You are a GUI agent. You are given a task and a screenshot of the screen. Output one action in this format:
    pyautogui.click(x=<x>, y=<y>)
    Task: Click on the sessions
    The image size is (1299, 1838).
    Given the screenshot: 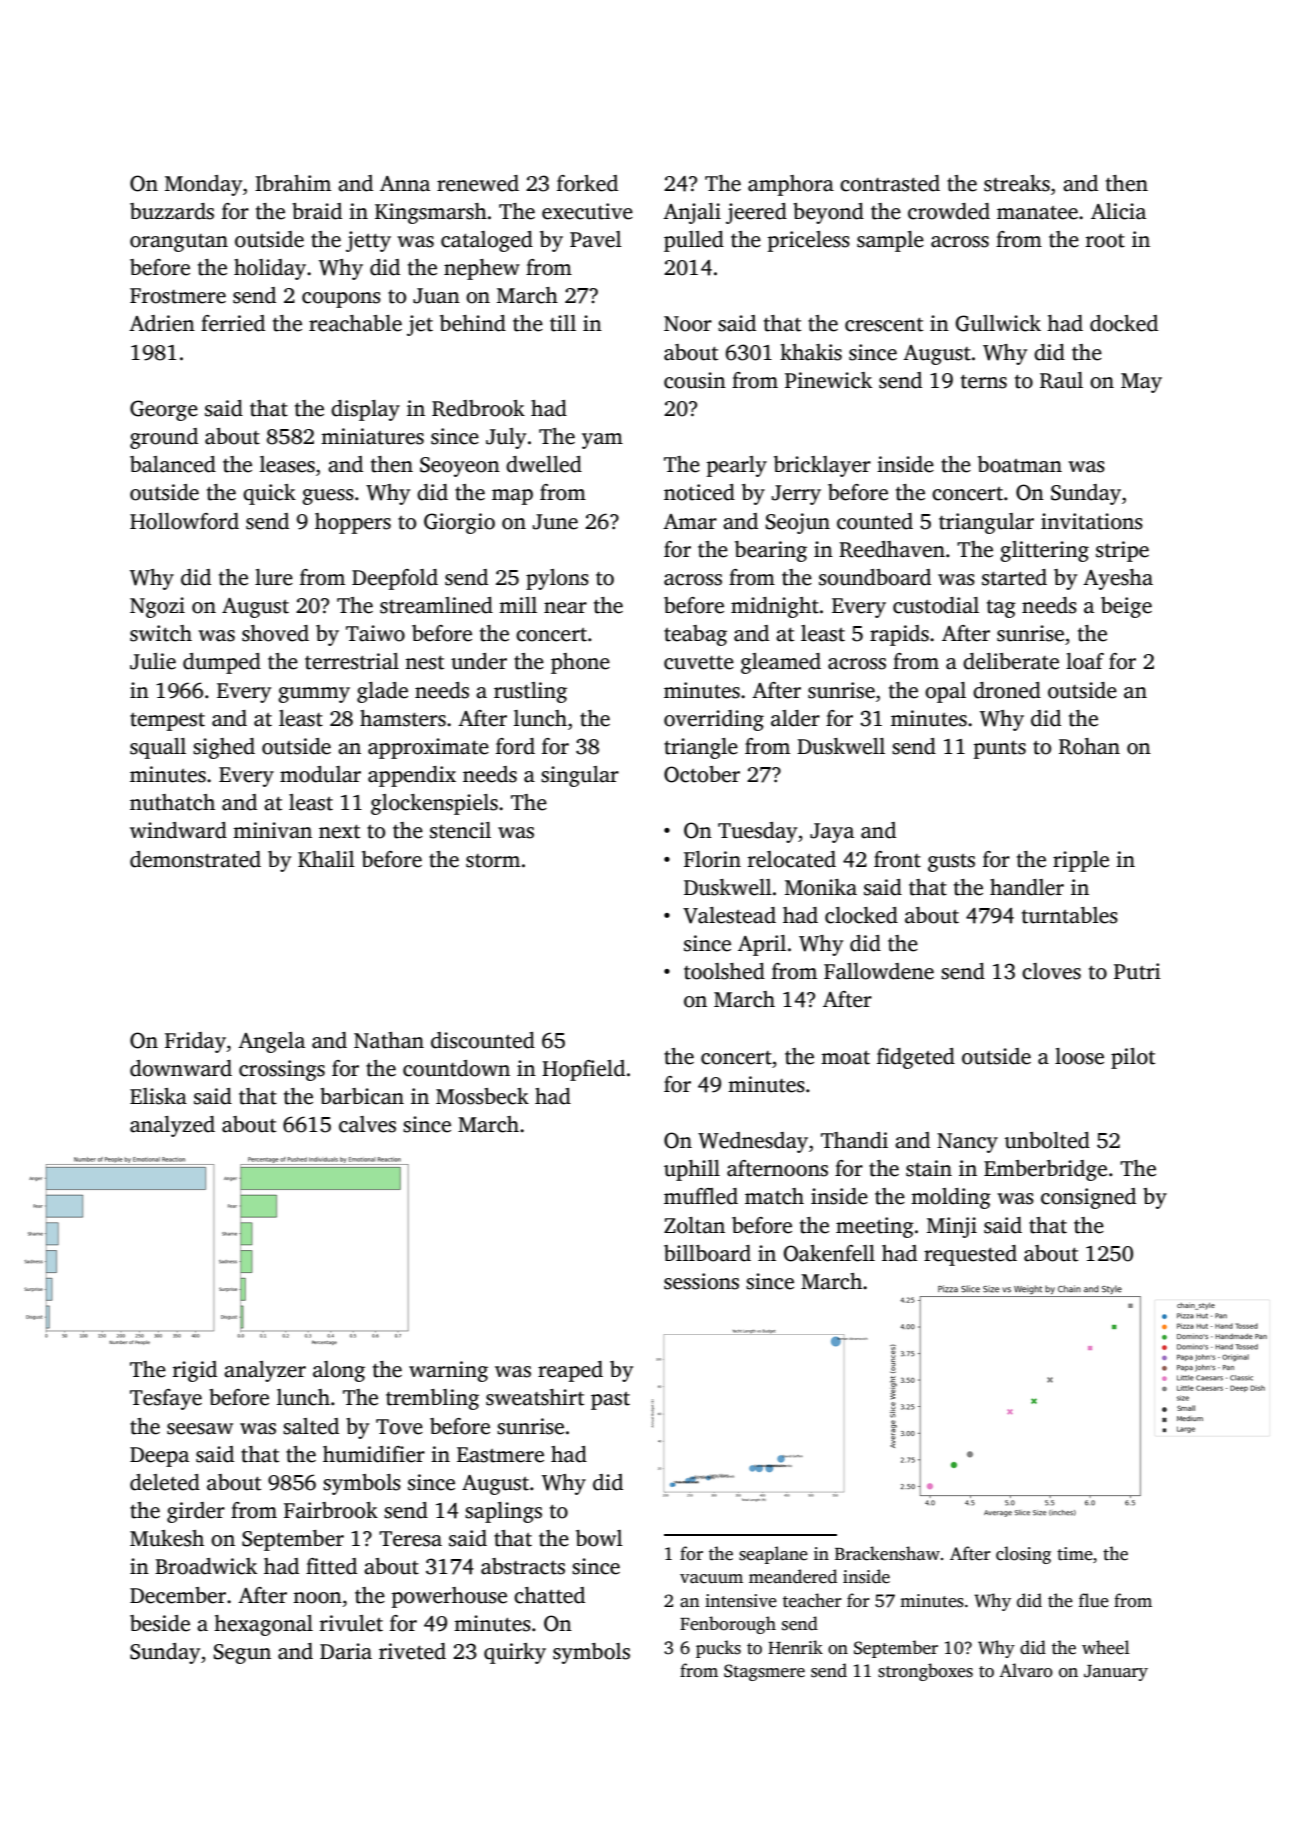 What is the action you would take?
    pyautogui.click(x=701, y=1281)
